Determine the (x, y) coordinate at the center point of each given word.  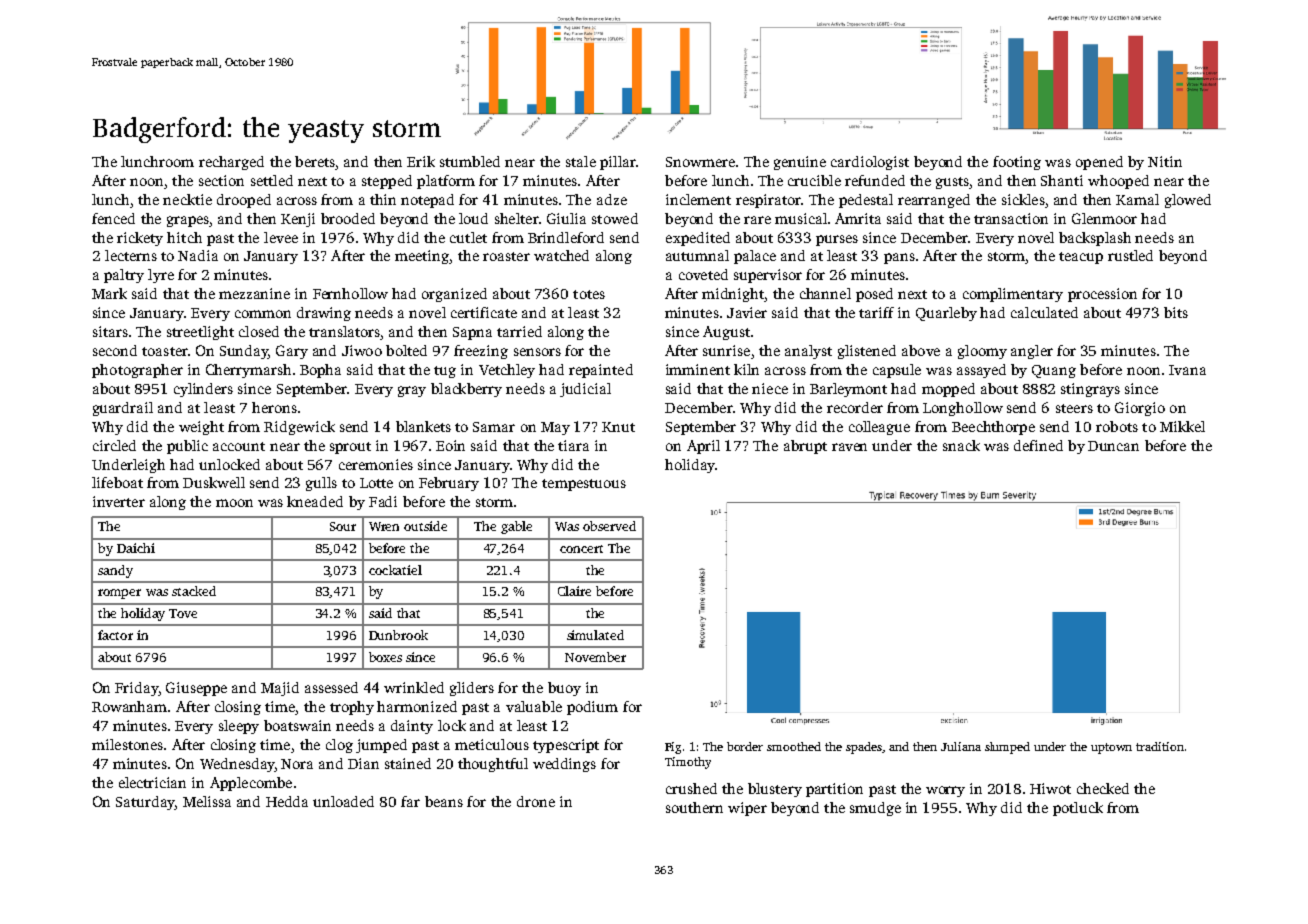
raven (849, 447)
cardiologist (870, 163)
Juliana (961, 746)
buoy (564, 689)
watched (561, 255)
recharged (231, 163)
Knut (618, 427)
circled (114, 445)
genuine (800, 163)
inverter (119, 501)
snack (961, 445)
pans (899, 258)
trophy (352, 708)
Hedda (287, 801)
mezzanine (254, 293)
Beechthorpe (993, 428)
